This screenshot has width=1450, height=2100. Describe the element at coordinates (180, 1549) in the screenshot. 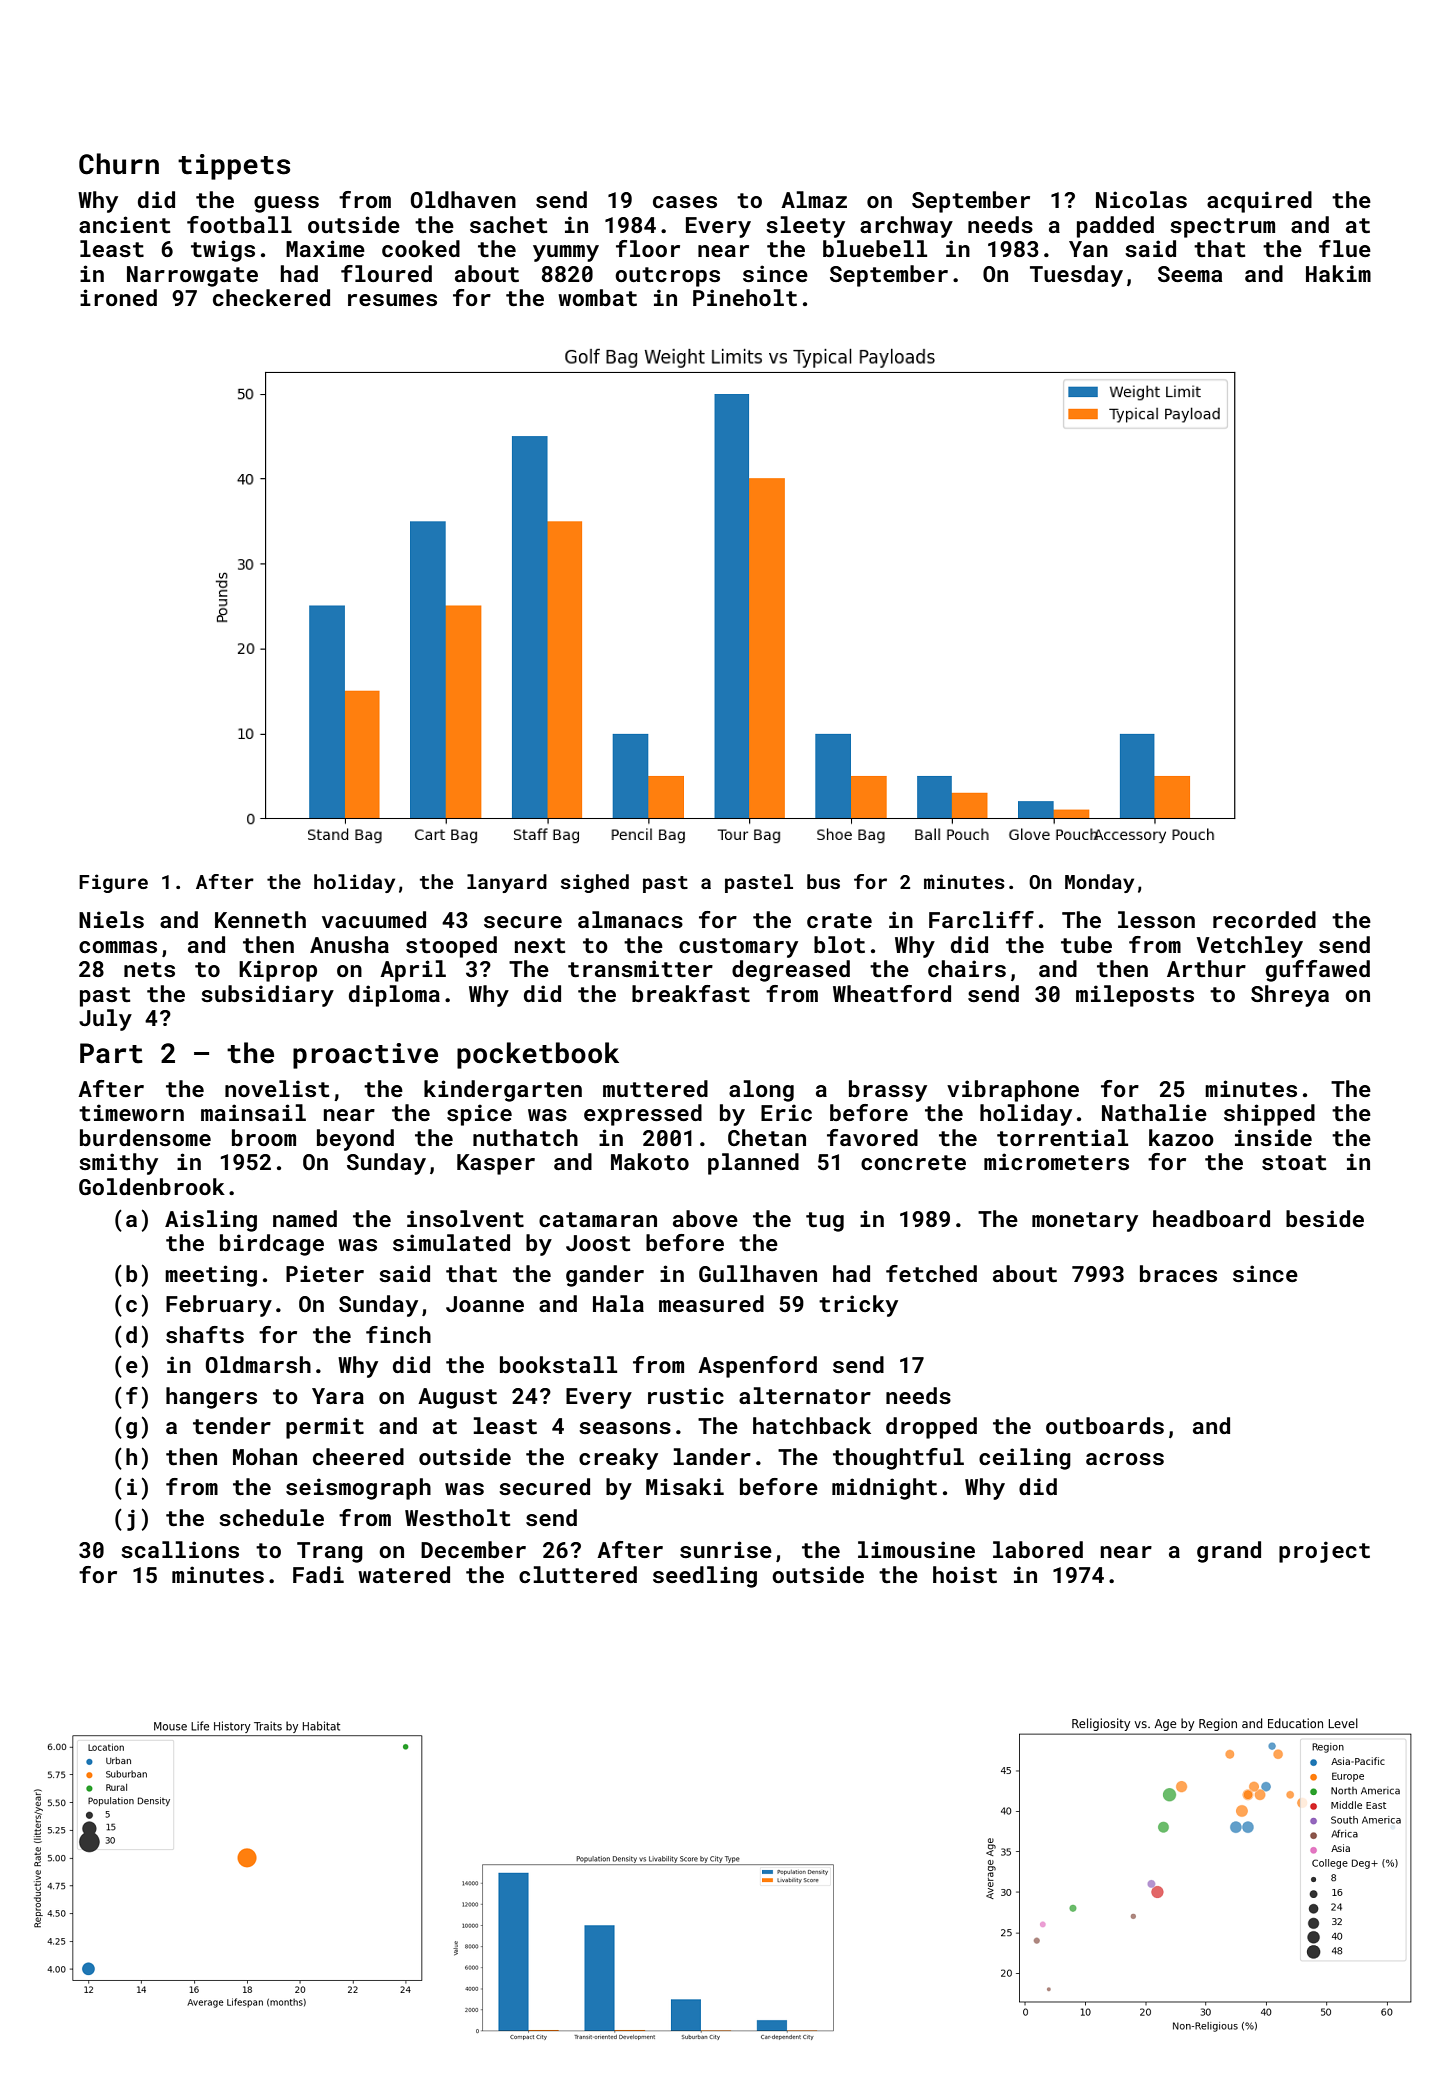

I see `scallions` at that location.
